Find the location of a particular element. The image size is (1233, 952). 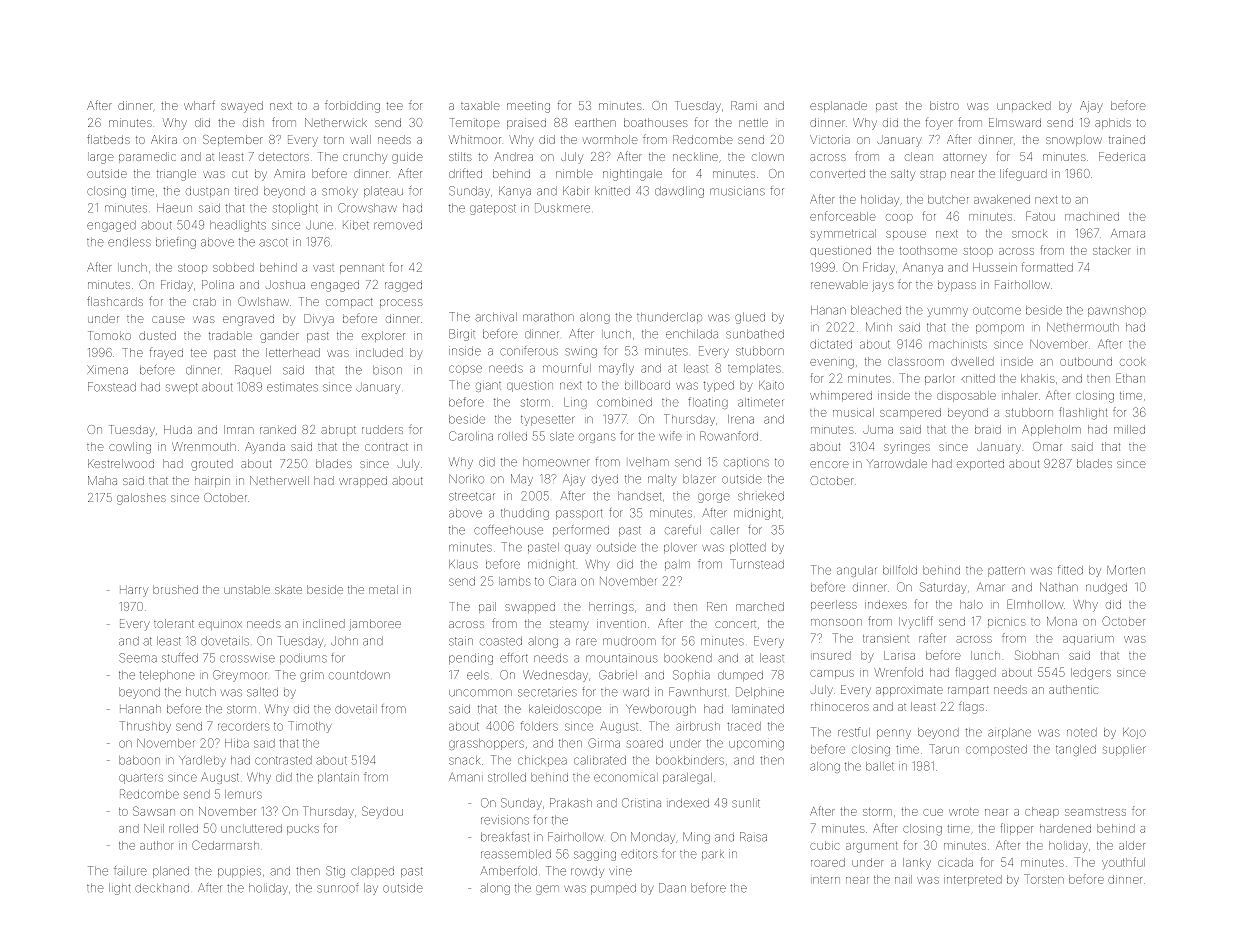

Divya is located at coordinates (319, 320).
